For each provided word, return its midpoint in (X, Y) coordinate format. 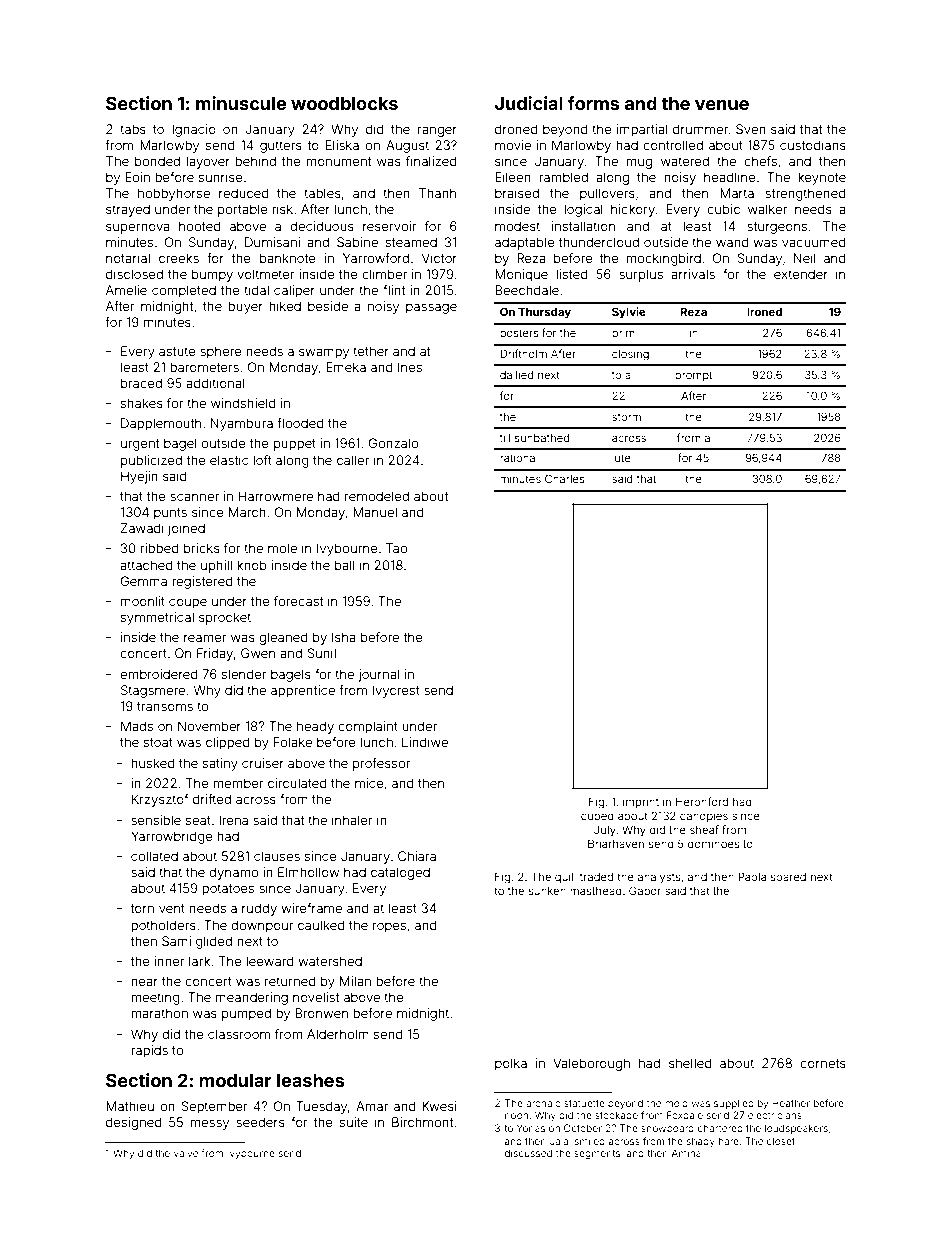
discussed (528, 1153)
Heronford (702, 801)
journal (378, 675)
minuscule (241, 103)
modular (235, 1080)
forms (593, 103)
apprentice (303, 691)
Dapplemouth (161, 424)
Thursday (544, 313)
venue (722, 105)
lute (621, 458)
